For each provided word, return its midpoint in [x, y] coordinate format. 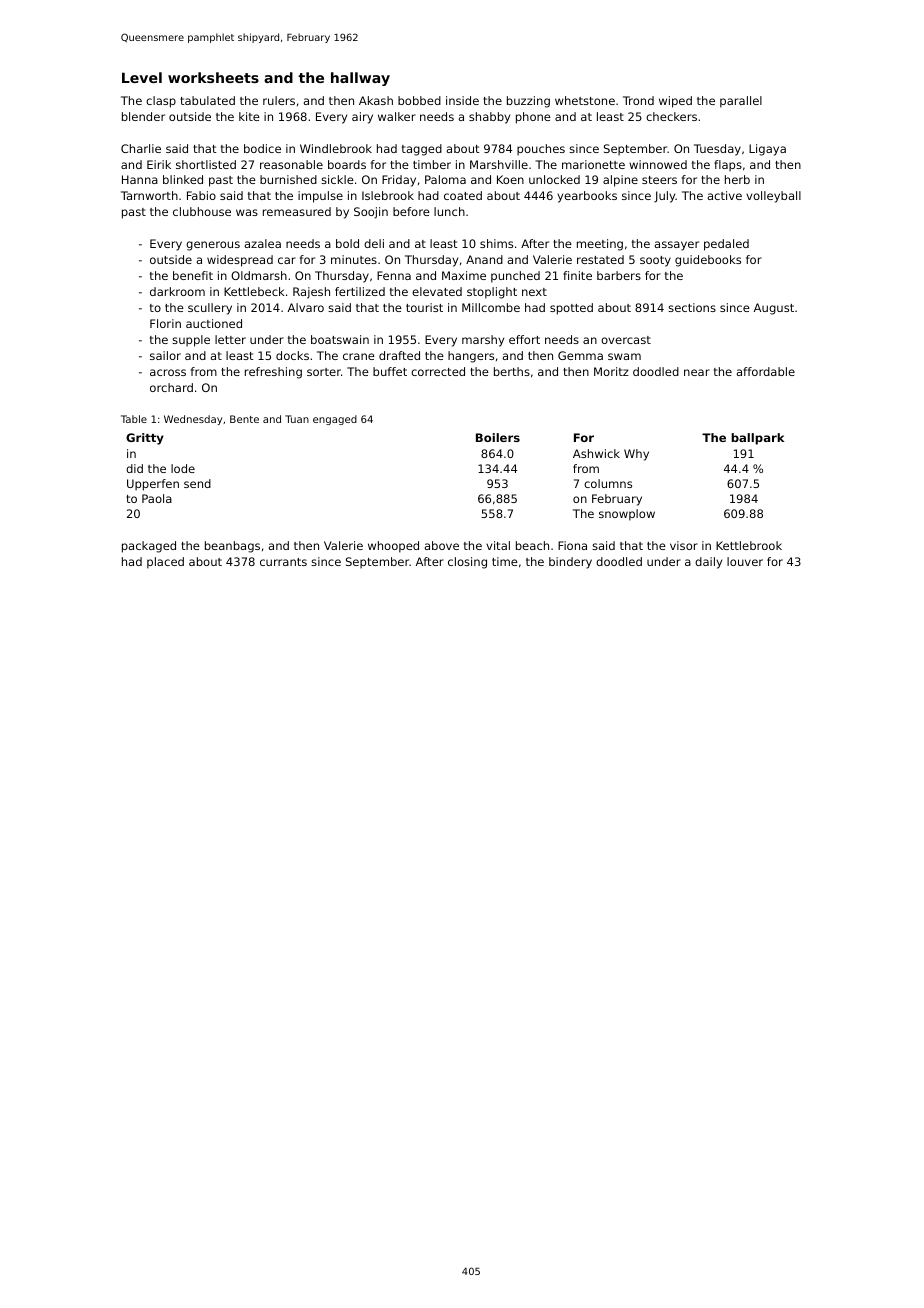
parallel [741, 102]
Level [142, 77]
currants [283, 562]
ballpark [758, 439]
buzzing [528, 102]
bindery [570, 563]
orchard [171, 387]
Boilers [498, 437]
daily [708, 563]
